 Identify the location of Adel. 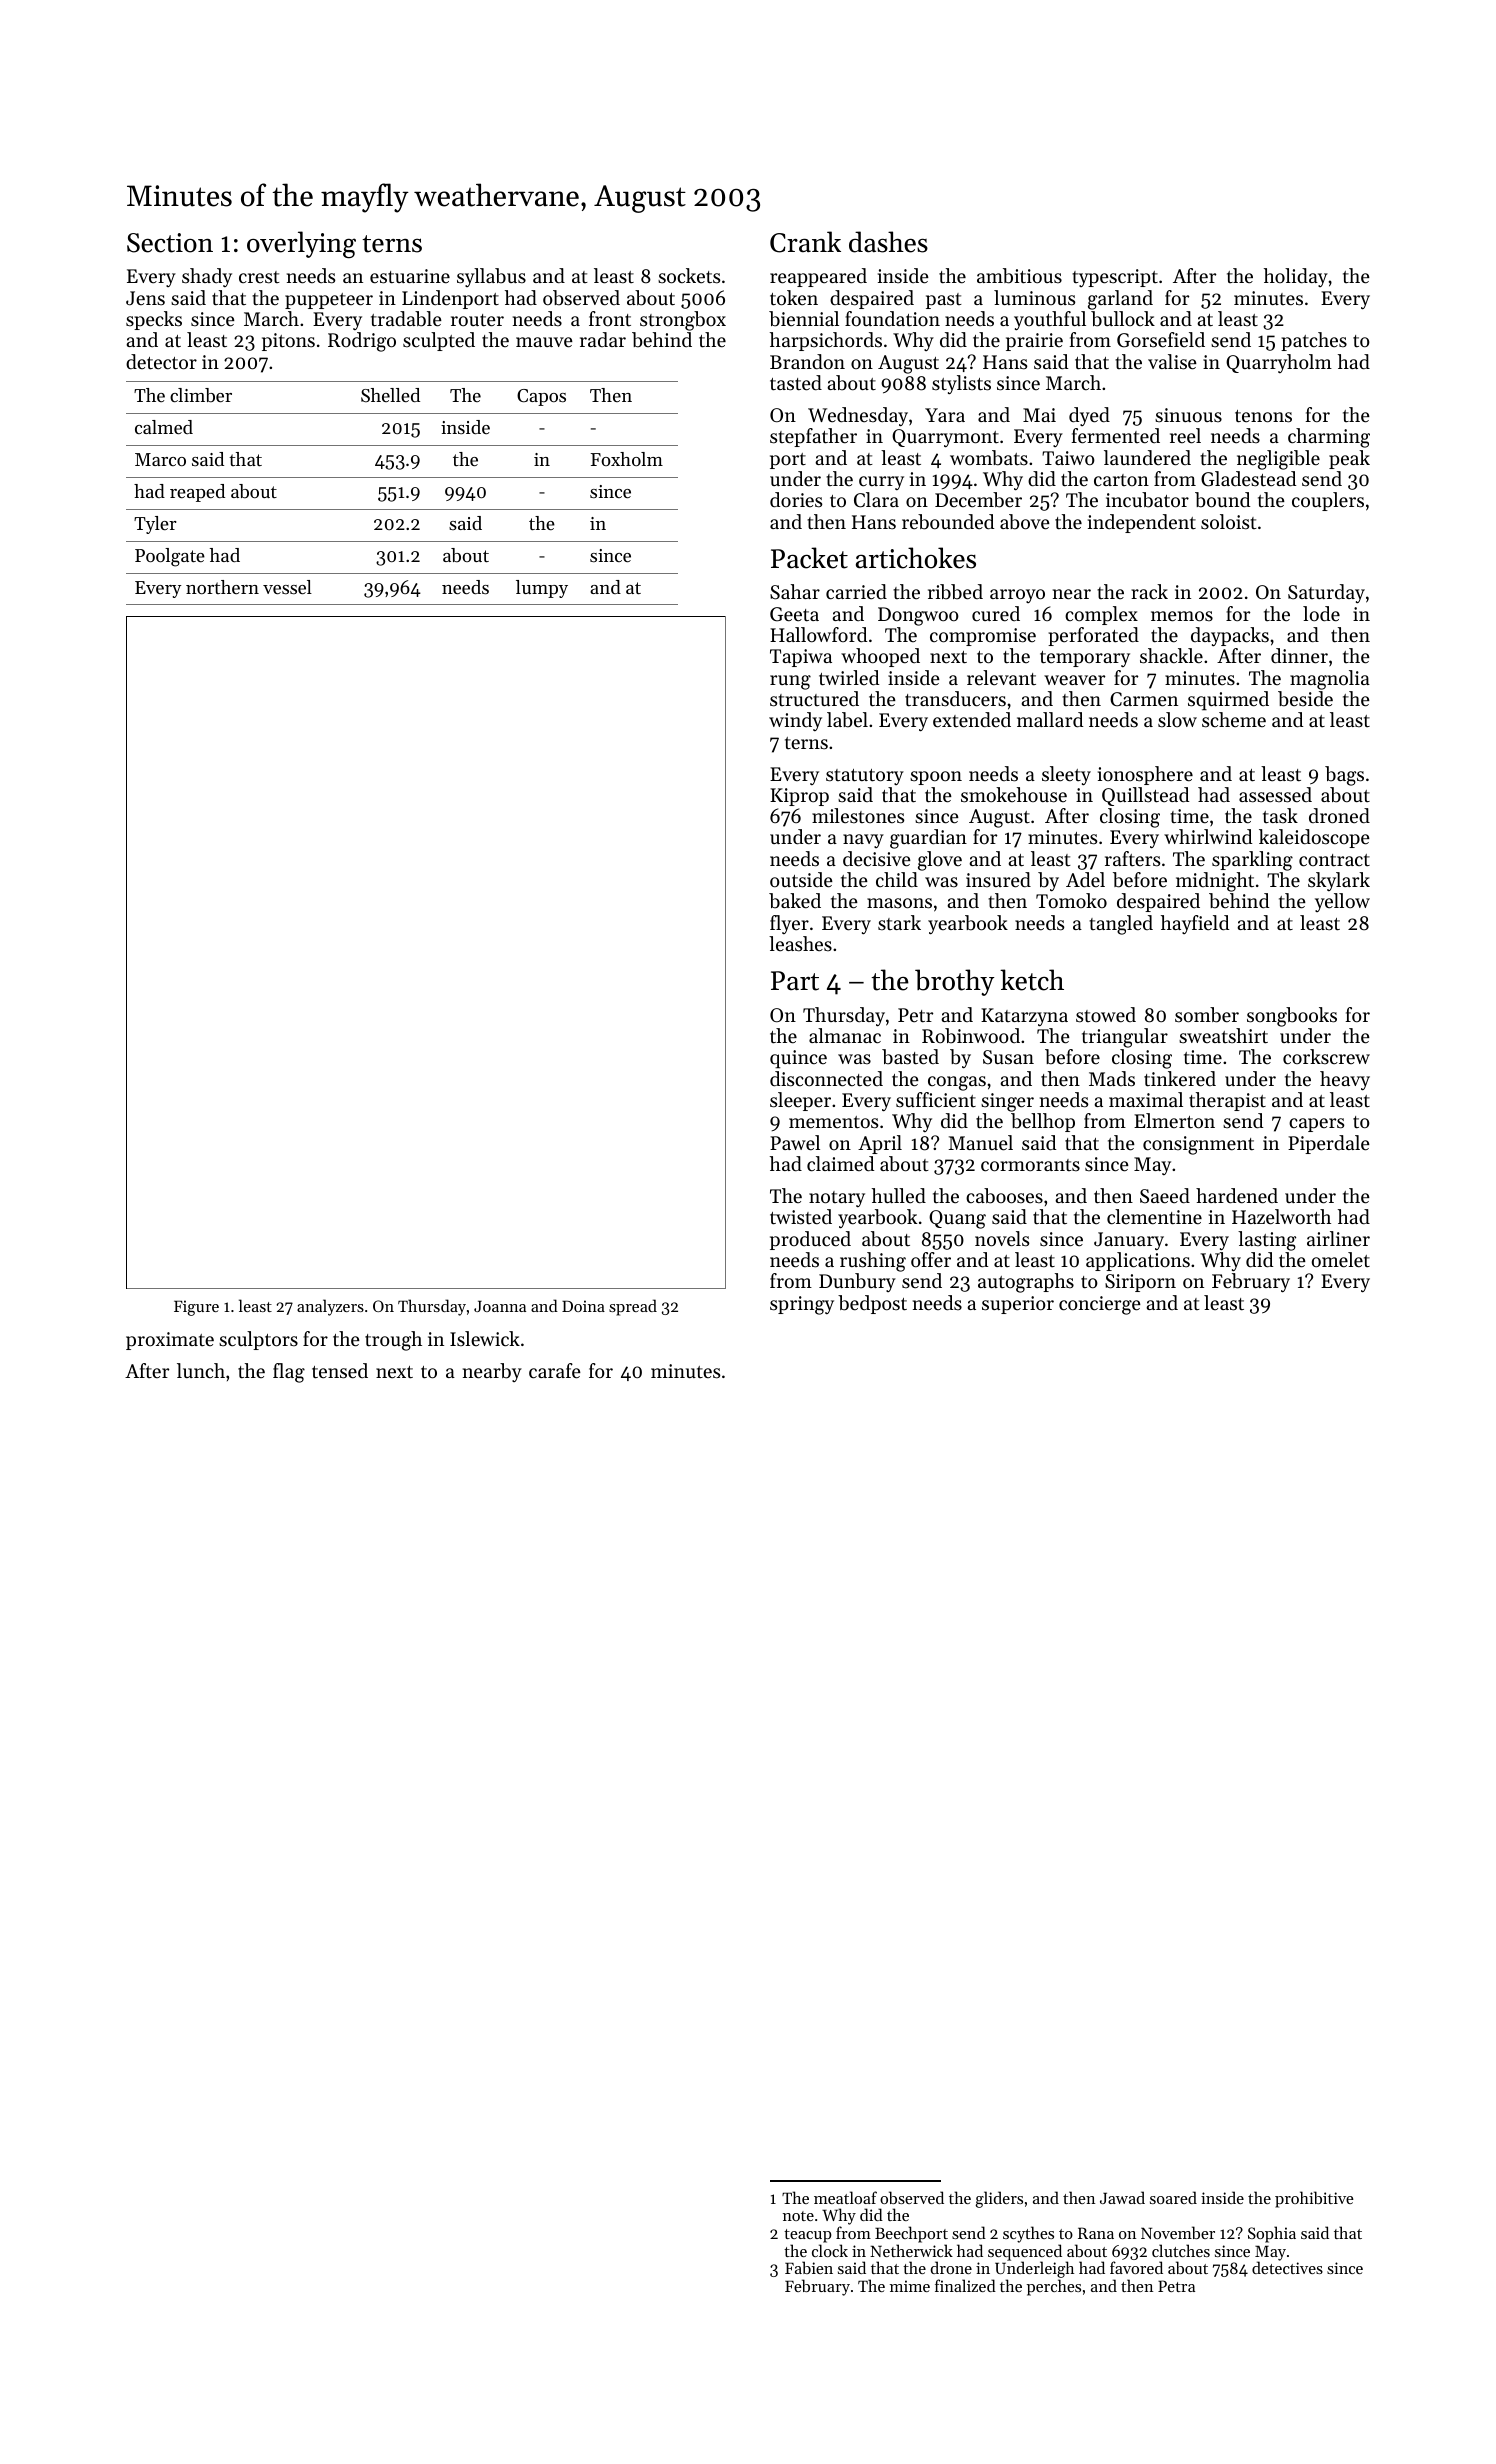
(1085, 880).
